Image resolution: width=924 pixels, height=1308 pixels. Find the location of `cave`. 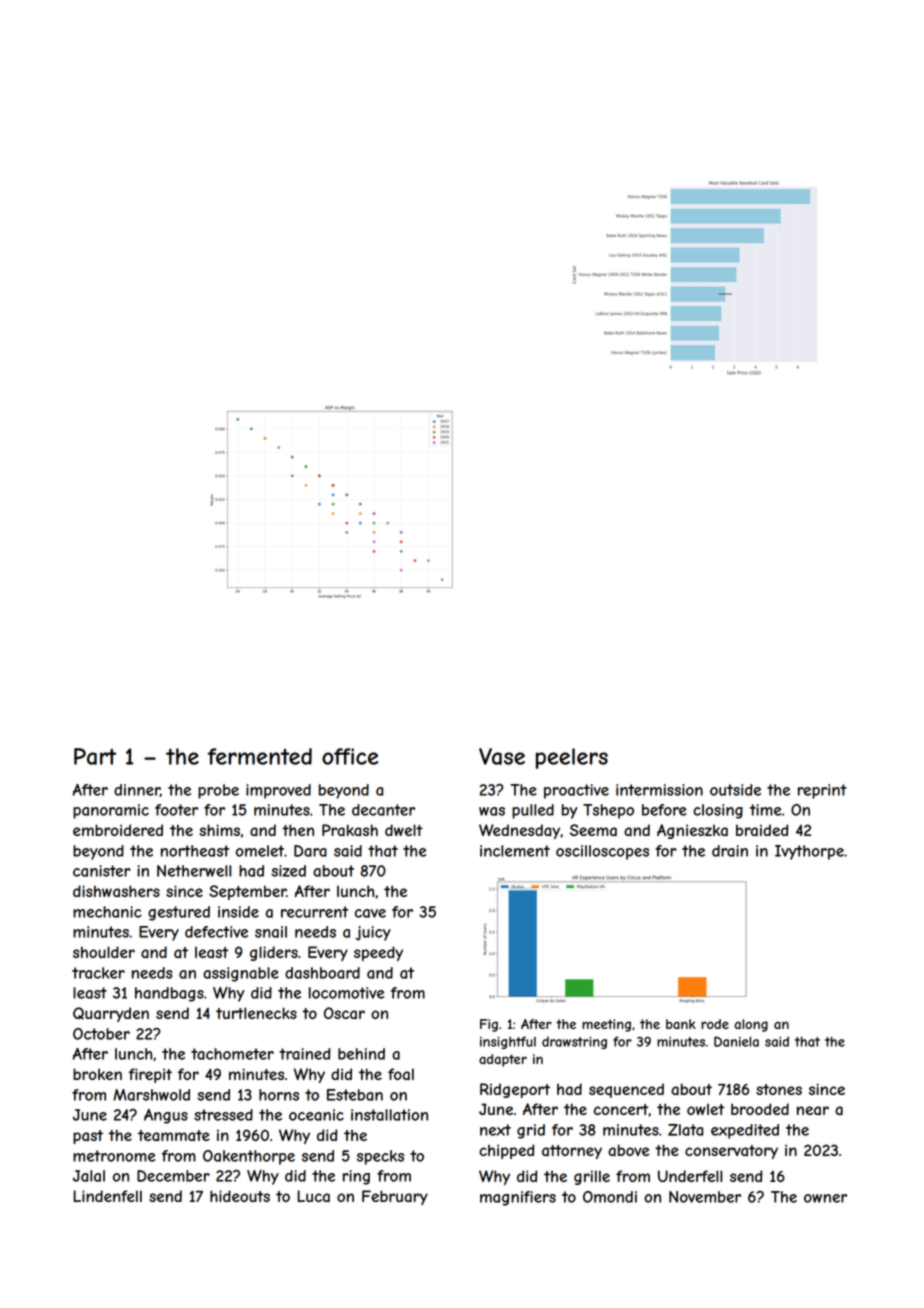

cave is located at coordinates (370, 913).
